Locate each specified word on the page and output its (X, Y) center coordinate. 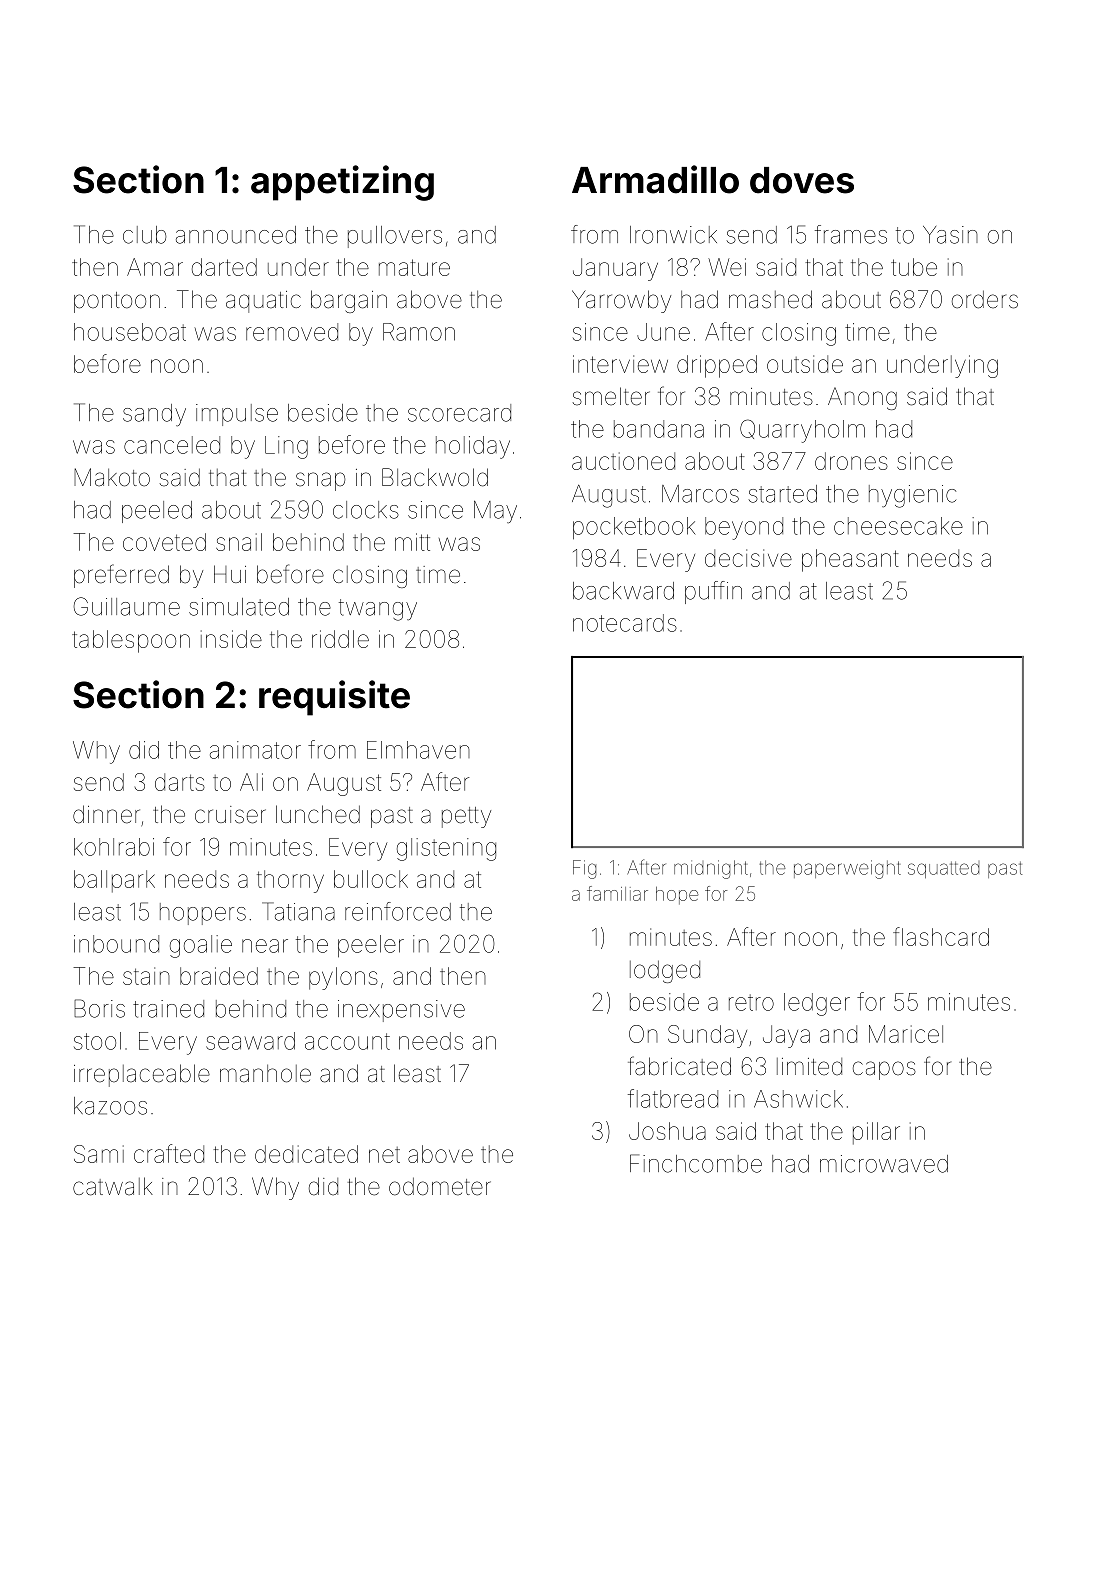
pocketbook (634, 528)
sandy (154, 415)
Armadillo (655, 179)
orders (985, 300)
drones (851, 461)
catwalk (113, 1186)
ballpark (114, 881)
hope (677, 895)
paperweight (847, 869)
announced (236, 235)
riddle (340, 639)
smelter (611, 396)
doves (802, 180)
